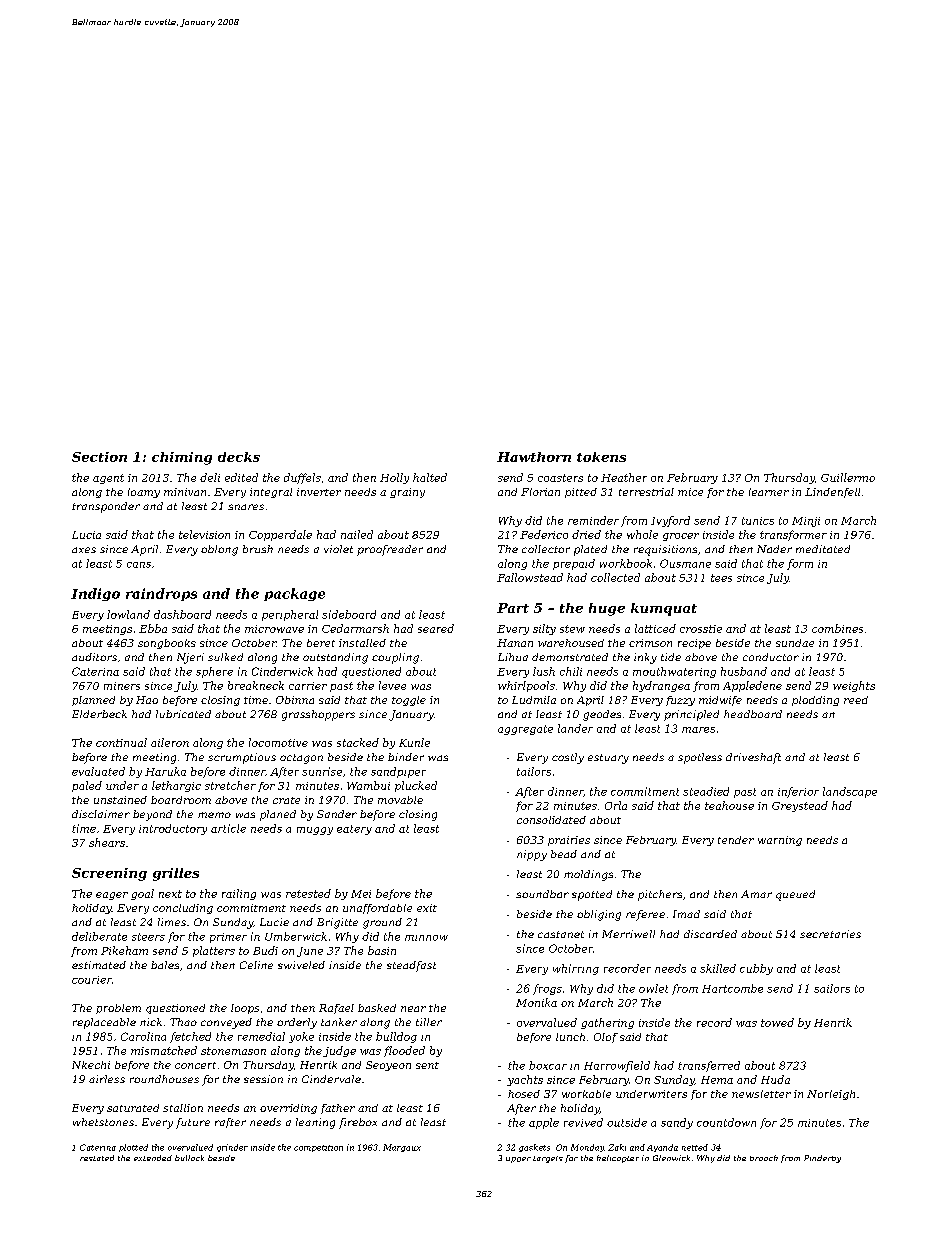 Image resolution: width=952 pixels, height=1233 pixels. What do you see at coordinates (534, 457) in the screenshot?
I see `Hawthorn` at bounding box center [534, 457].
